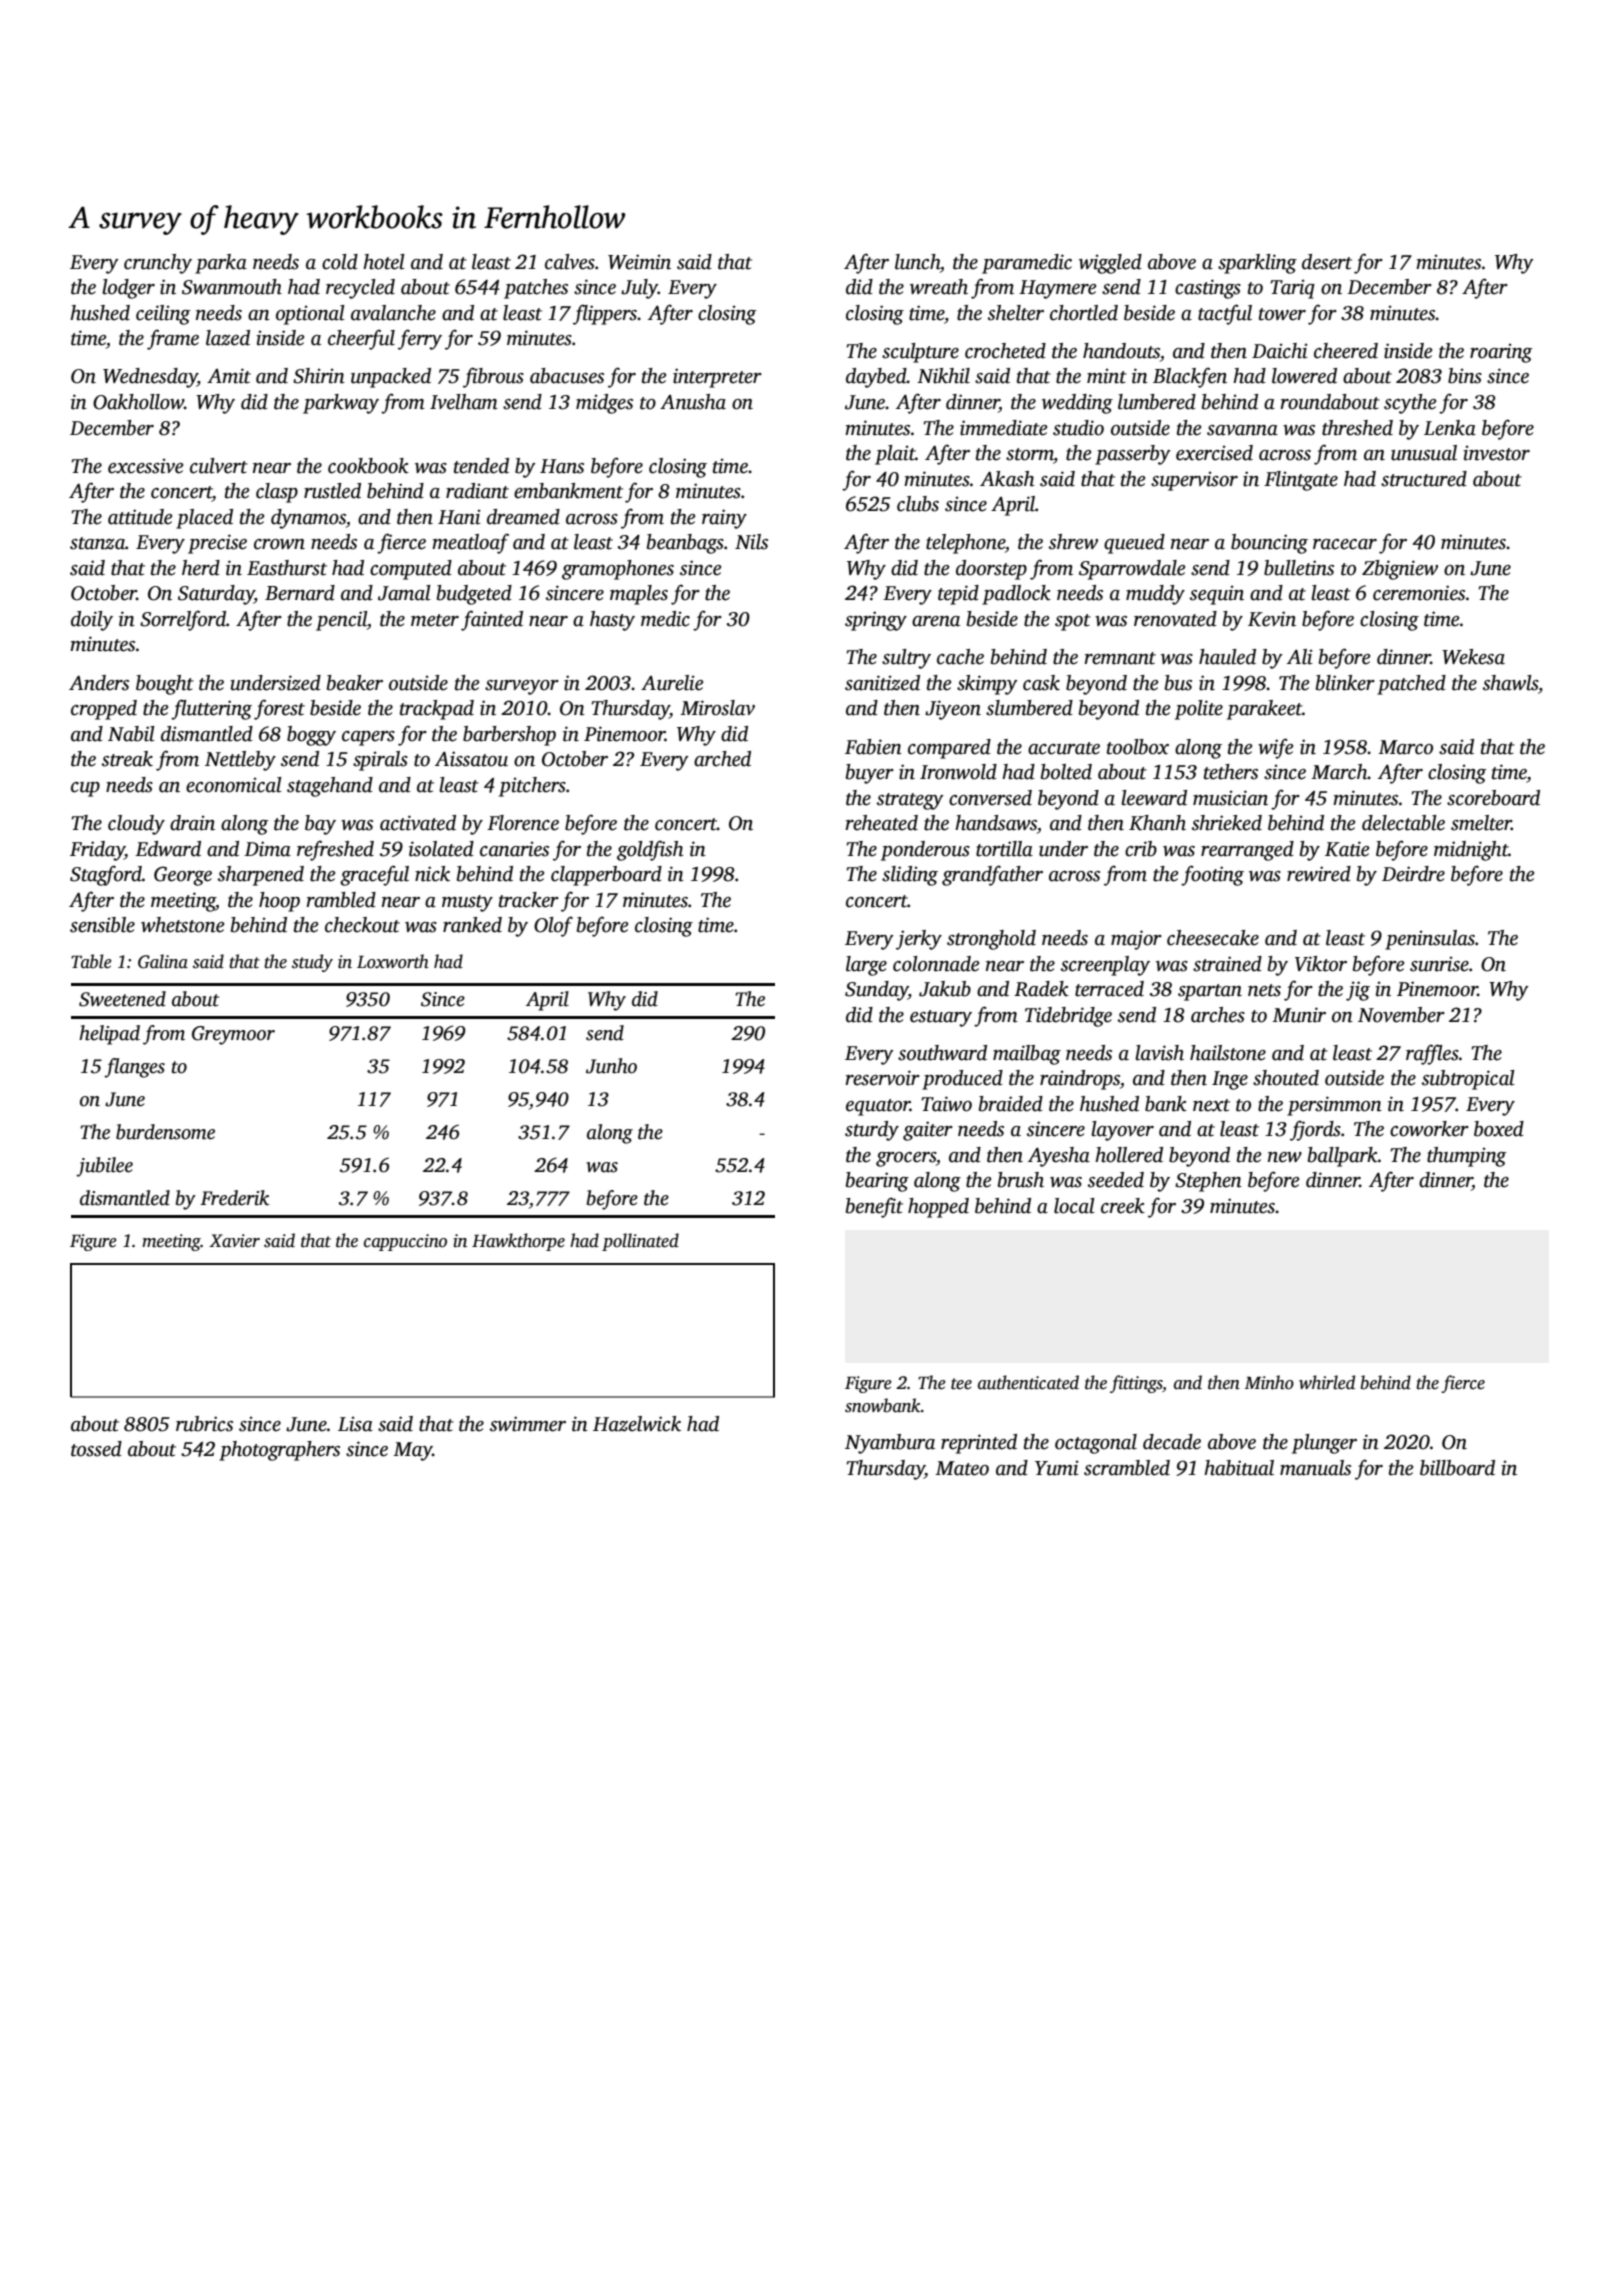  What do you see at coordinates (876, 991) in the page?
I see `Sunday` at bounding box center [876, 991].
